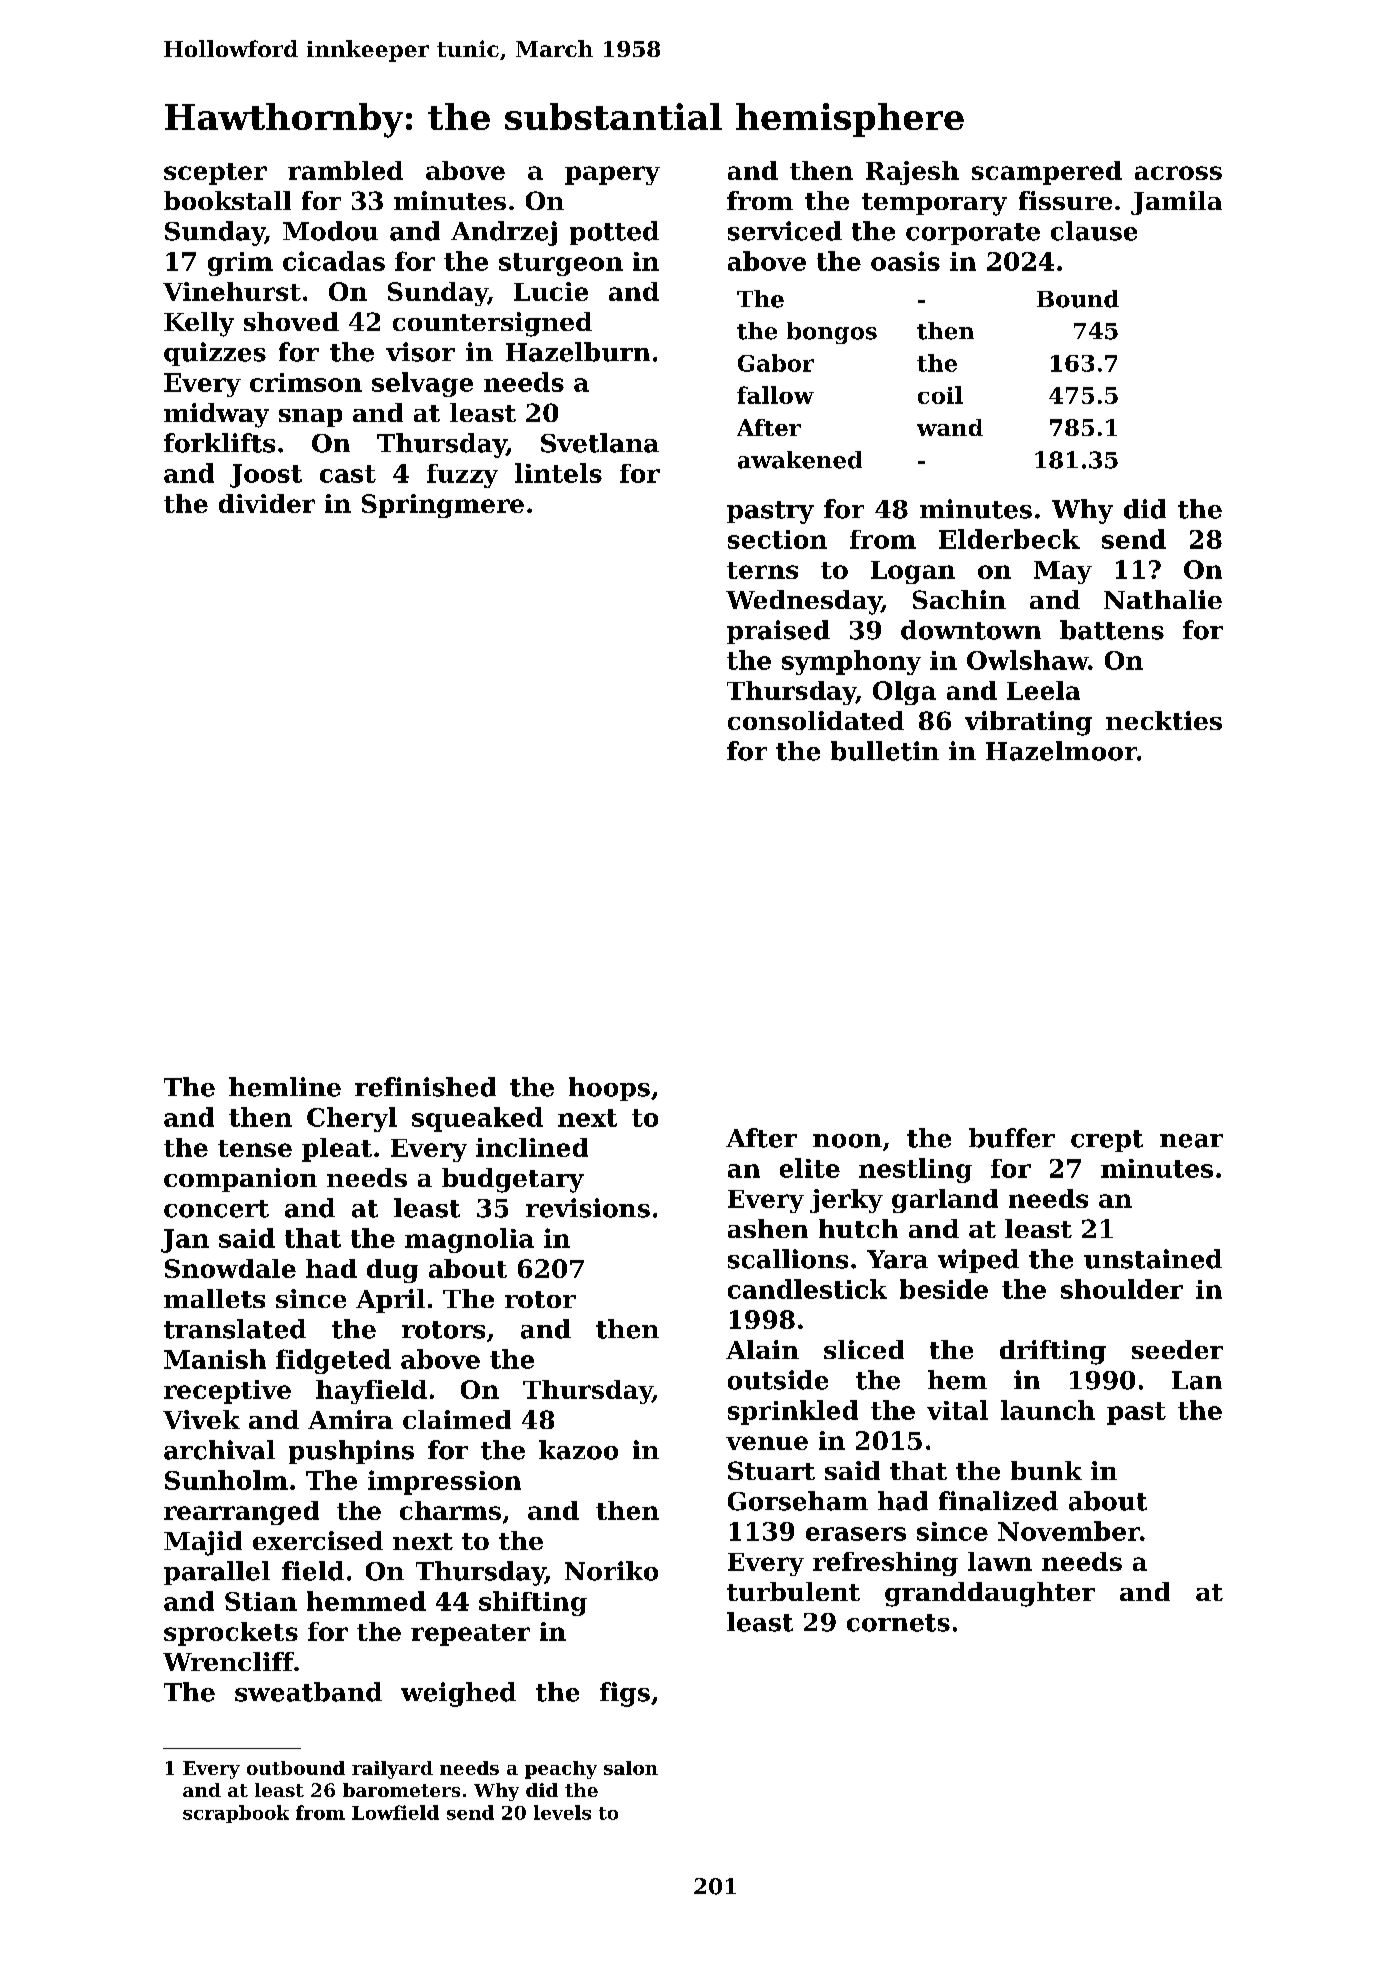 This document has width=1386, height=1969. I want to click on Hazelmoor, so click(1061, 751).
